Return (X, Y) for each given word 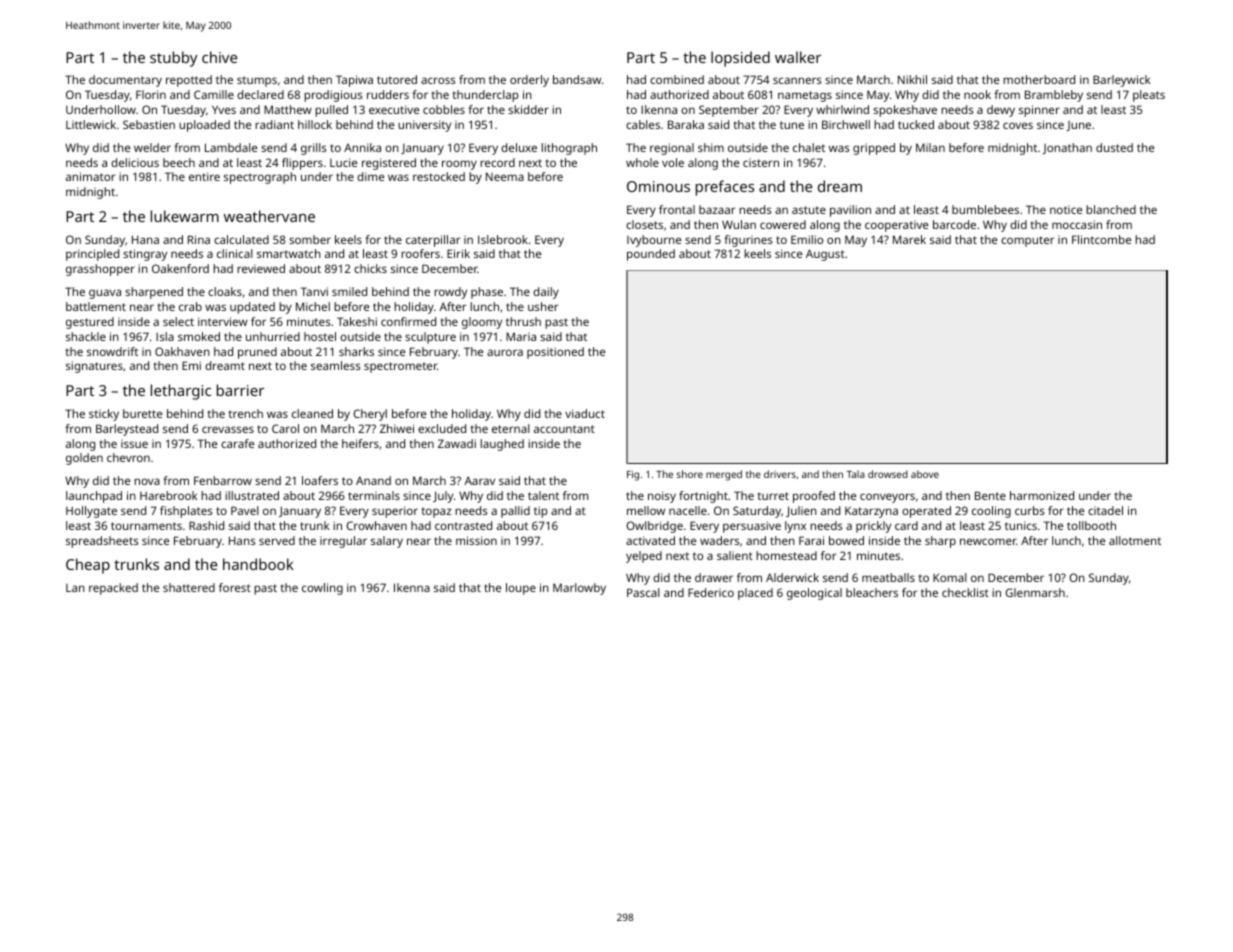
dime (370, 176)
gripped (874, 149)
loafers (320, 480)
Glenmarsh (1035, 592)
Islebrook (503, 239)
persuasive (752, 527)
